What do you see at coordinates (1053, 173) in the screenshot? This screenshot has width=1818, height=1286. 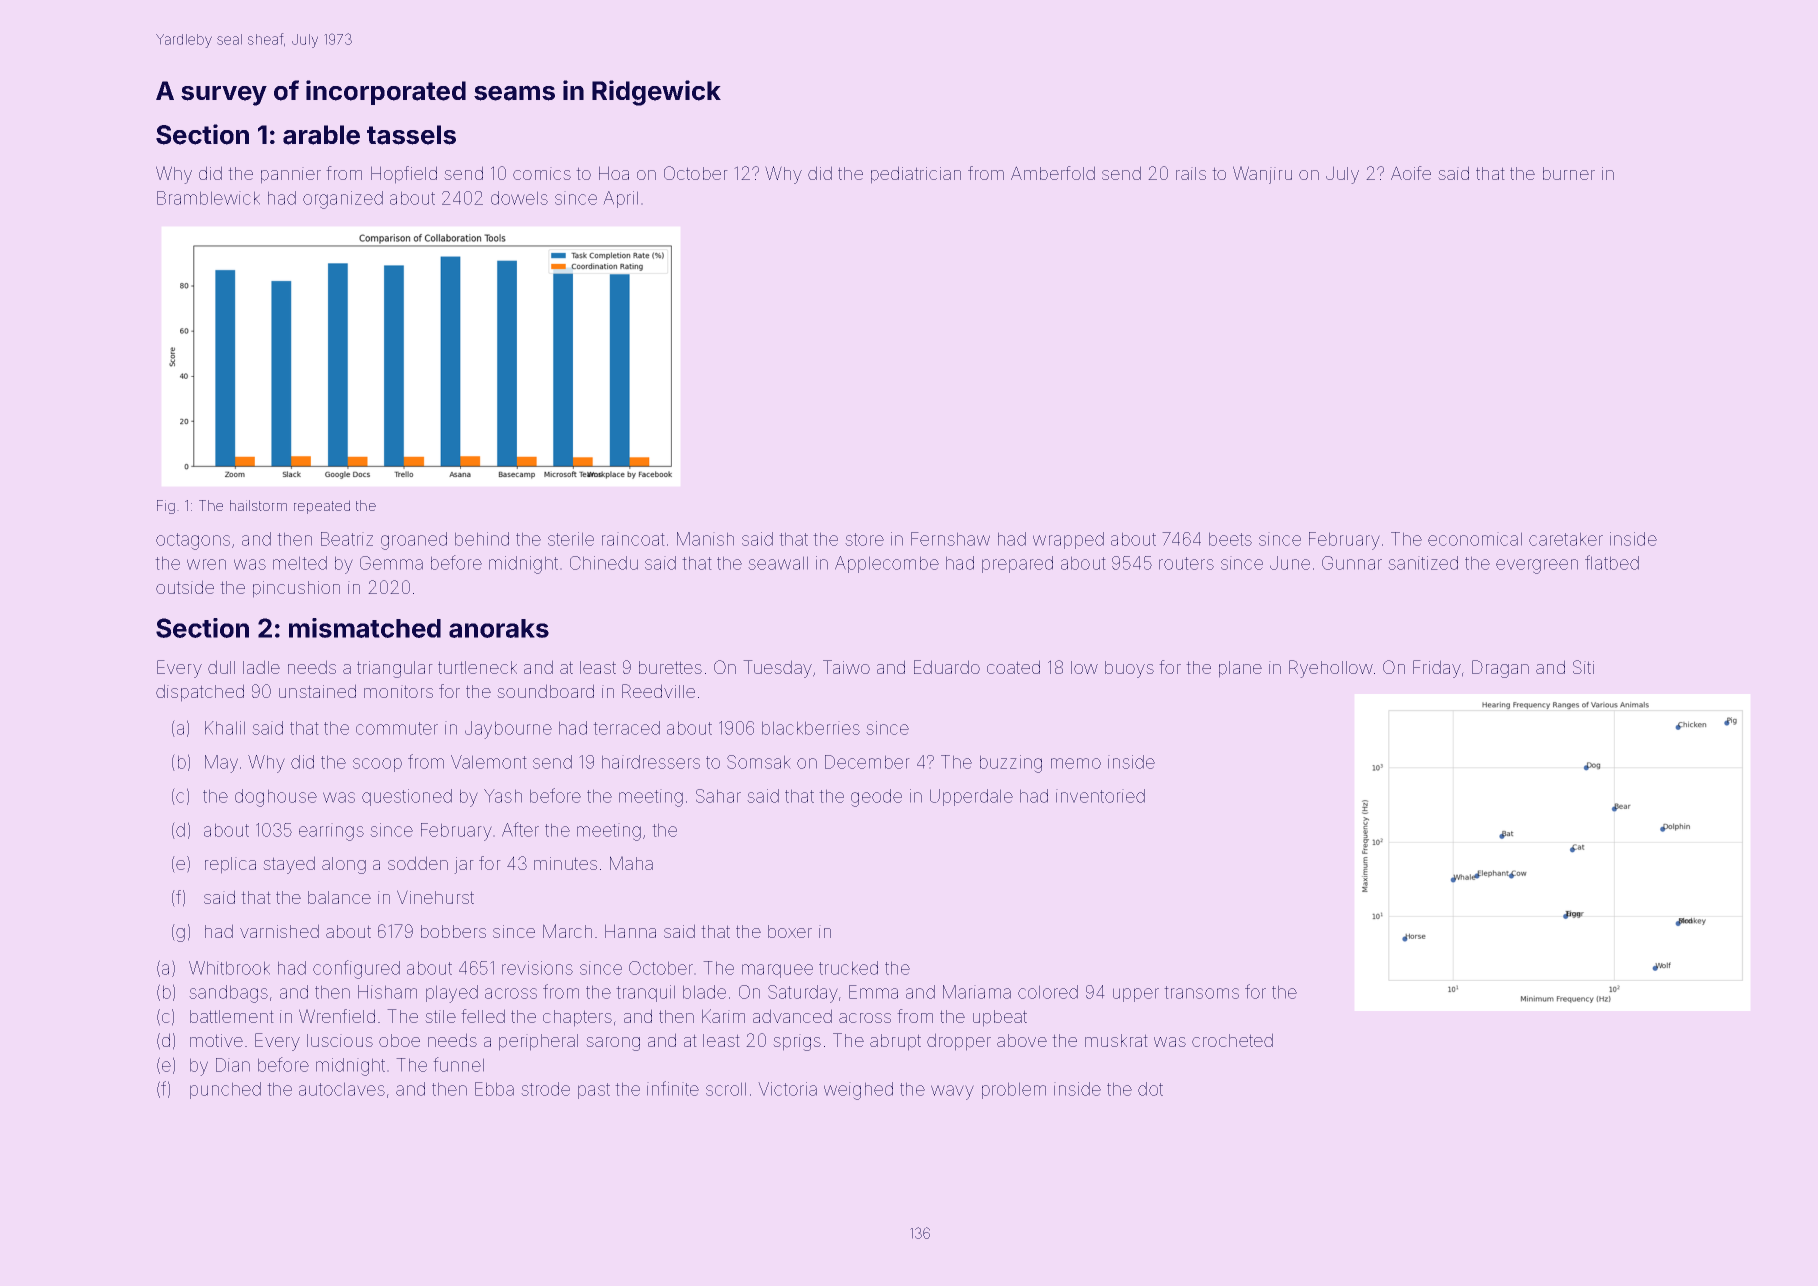 I see `Amberfold` at bounding box center [1053, 173].
